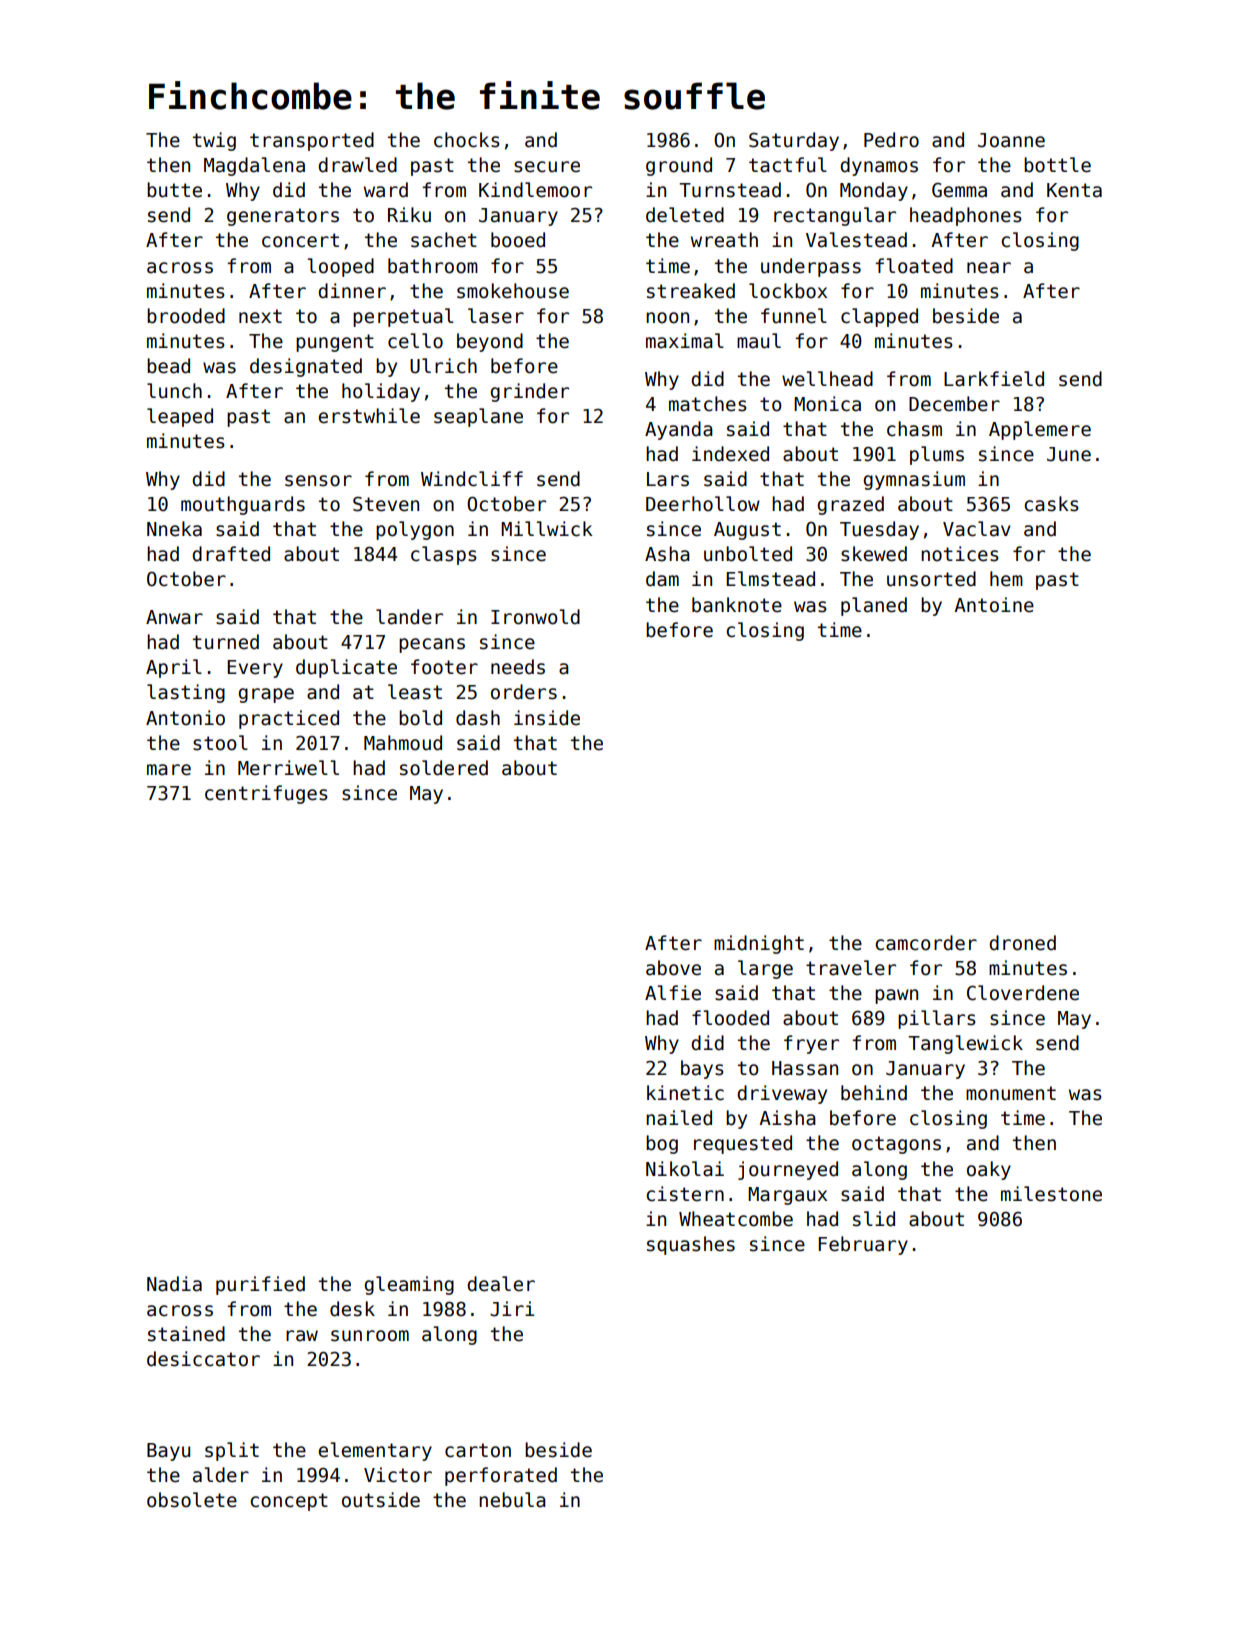 This image has width=1259, height=1629. What do you see at coordinates (300, 240) in the image?
I see `concert` at bounding box center [300, 240].
